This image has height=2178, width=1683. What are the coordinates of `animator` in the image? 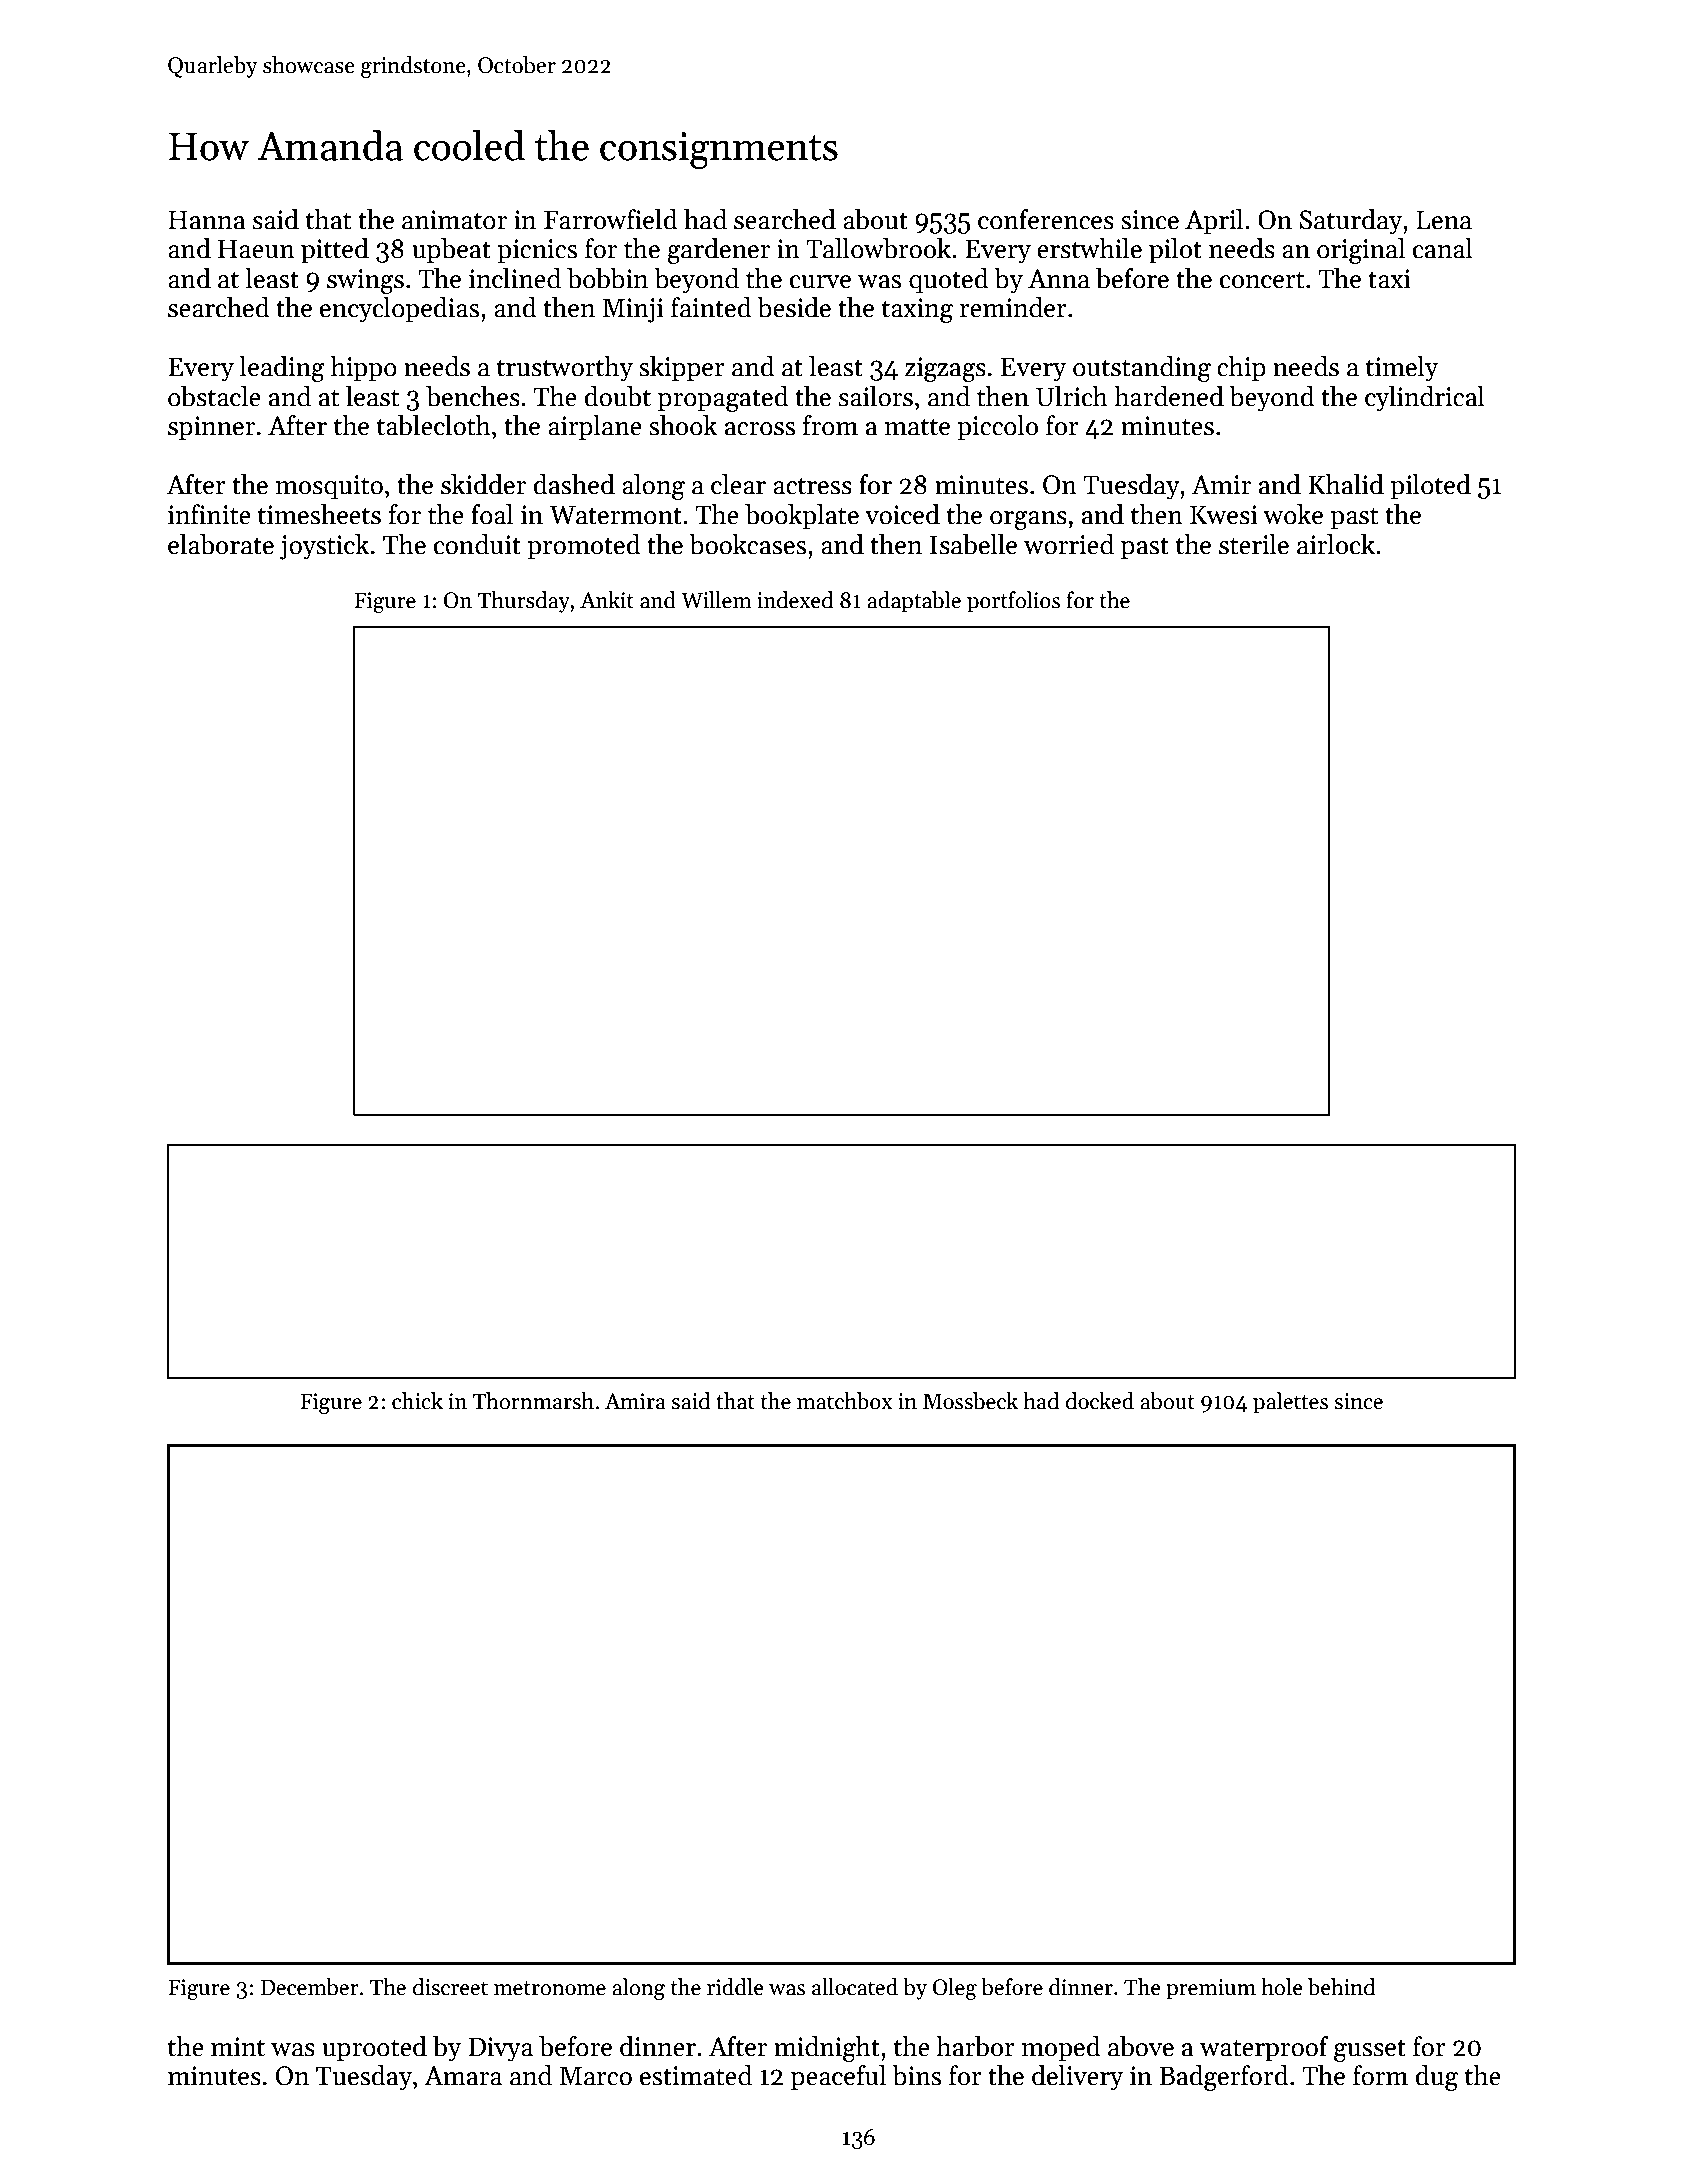 It's located at (454, 220).
